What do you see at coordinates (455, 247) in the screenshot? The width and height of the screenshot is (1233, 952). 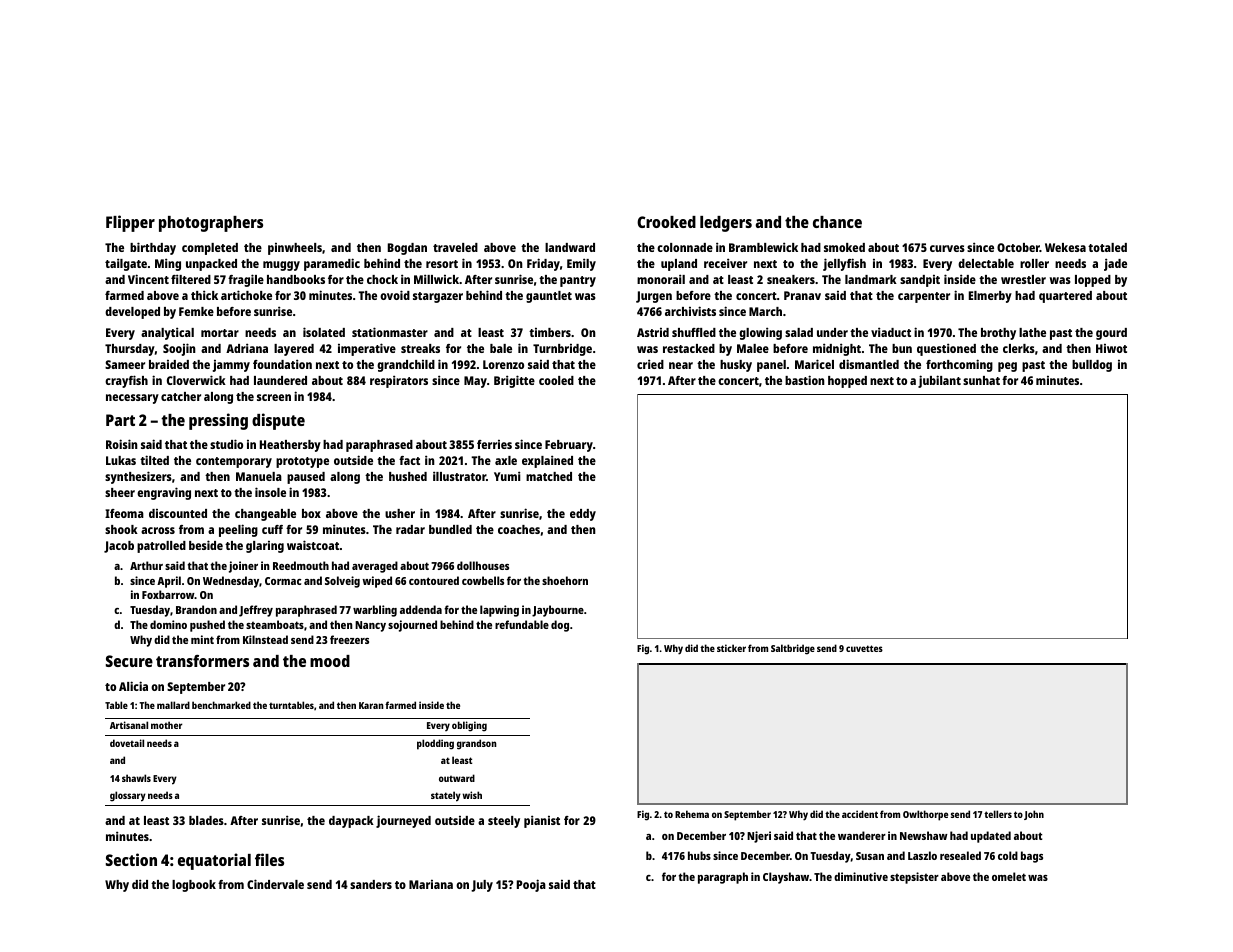 I see `traveled` at bounding box center [455, 247].
